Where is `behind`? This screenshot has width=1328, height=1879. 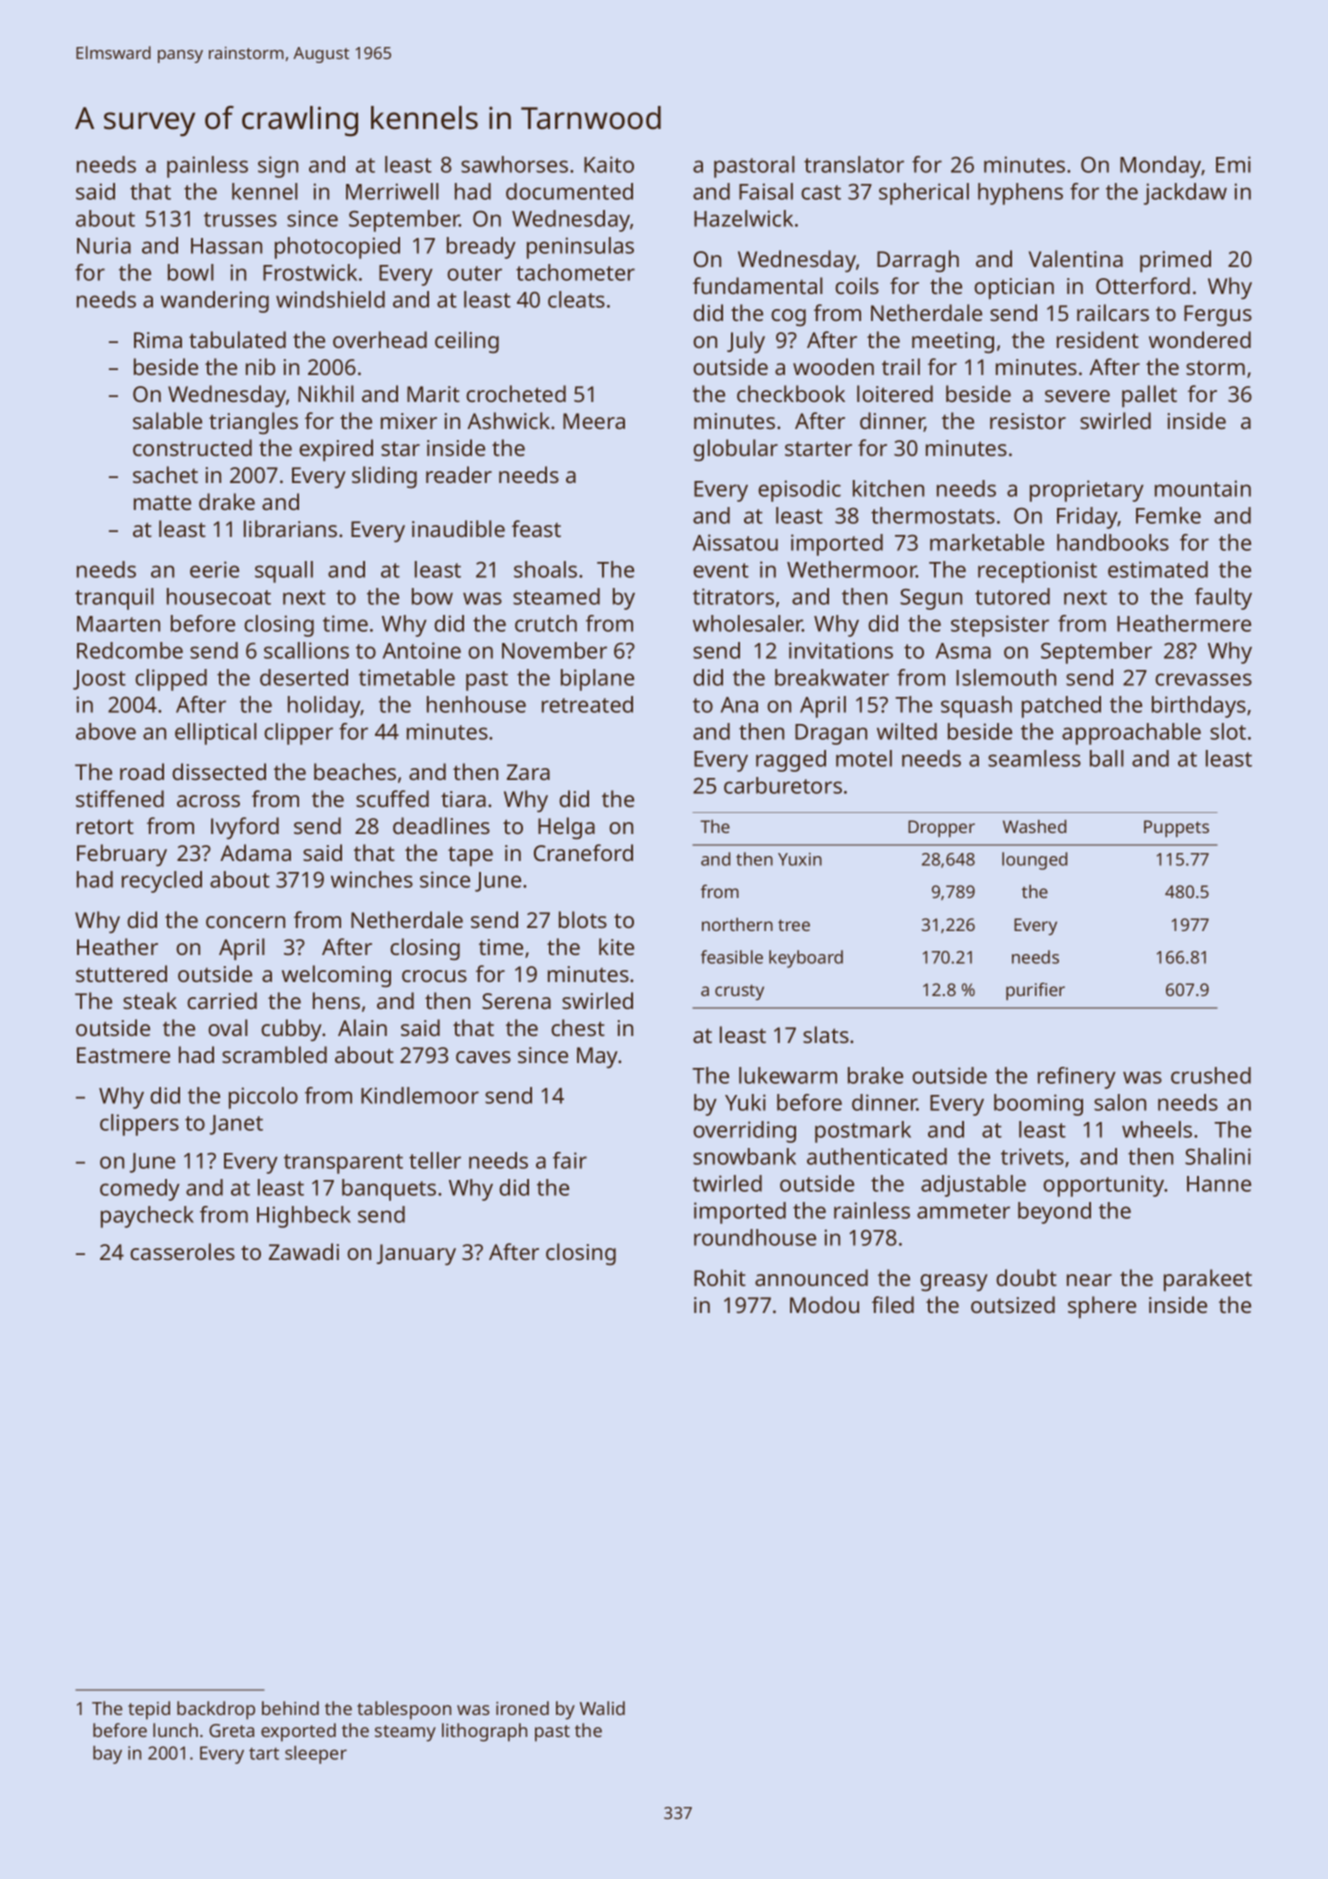
behind is located at coordinates (290, 1708).
